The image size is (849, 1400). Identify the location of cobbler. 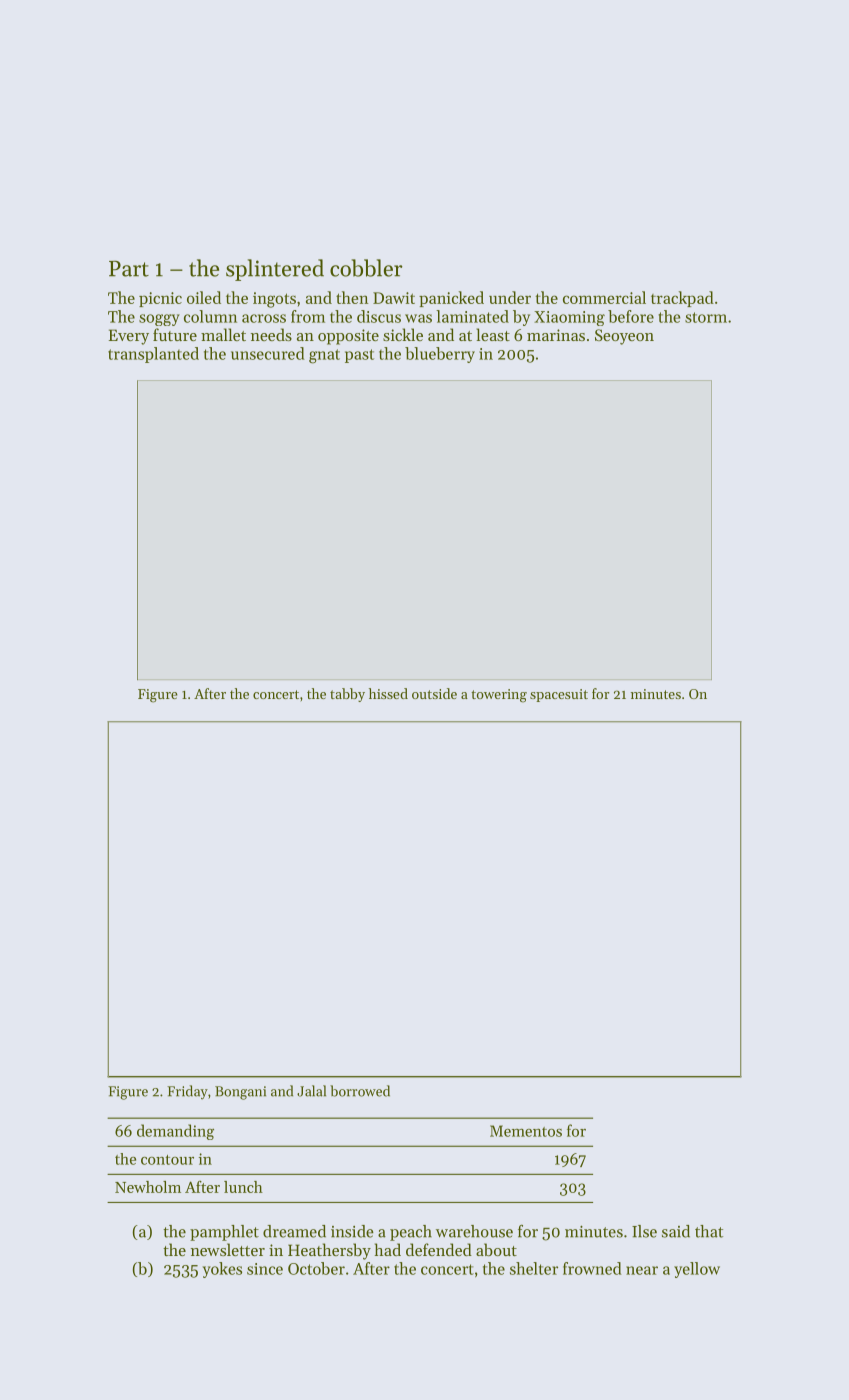
(366, 268).
